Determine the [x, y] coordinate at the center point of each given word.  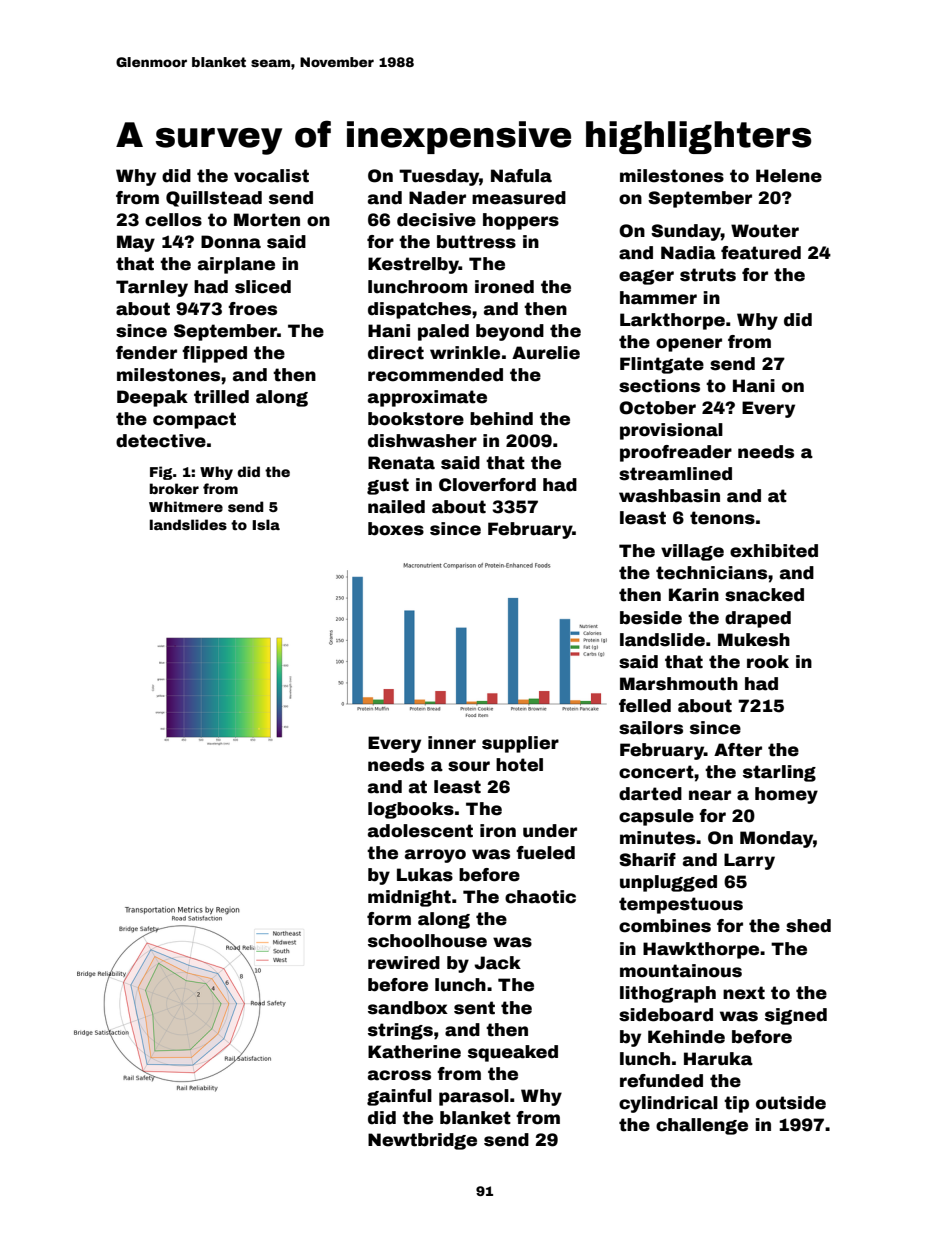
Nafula [521, 176]
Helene [789, 176]
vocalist [271, 176]
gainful [399, 1097]
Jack [497, 963]
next [744, 993]
